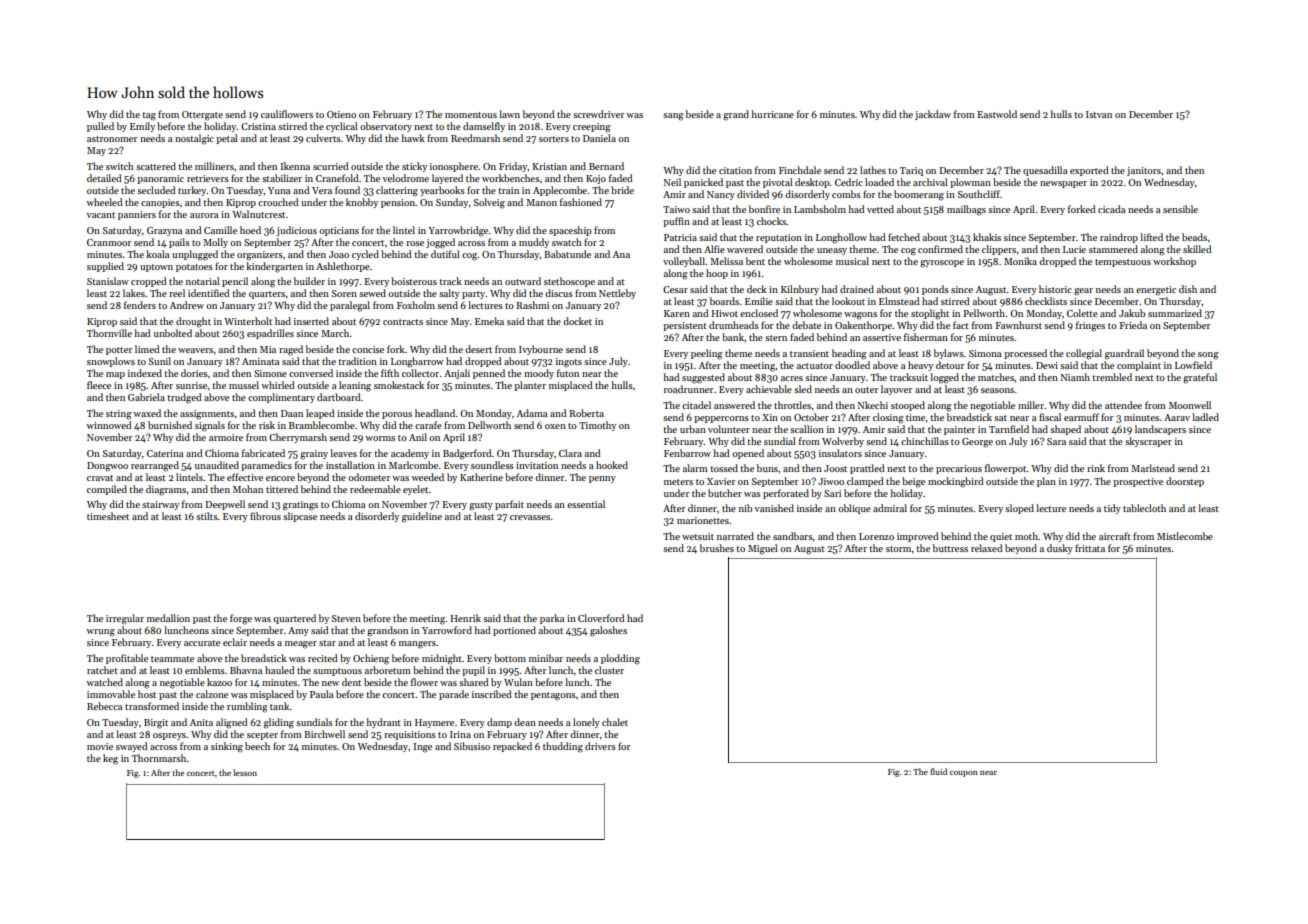 This page has width=1308, height=924. Describe the element at coordinates (1200, 378) in the page. I see `grateful` at that location.
